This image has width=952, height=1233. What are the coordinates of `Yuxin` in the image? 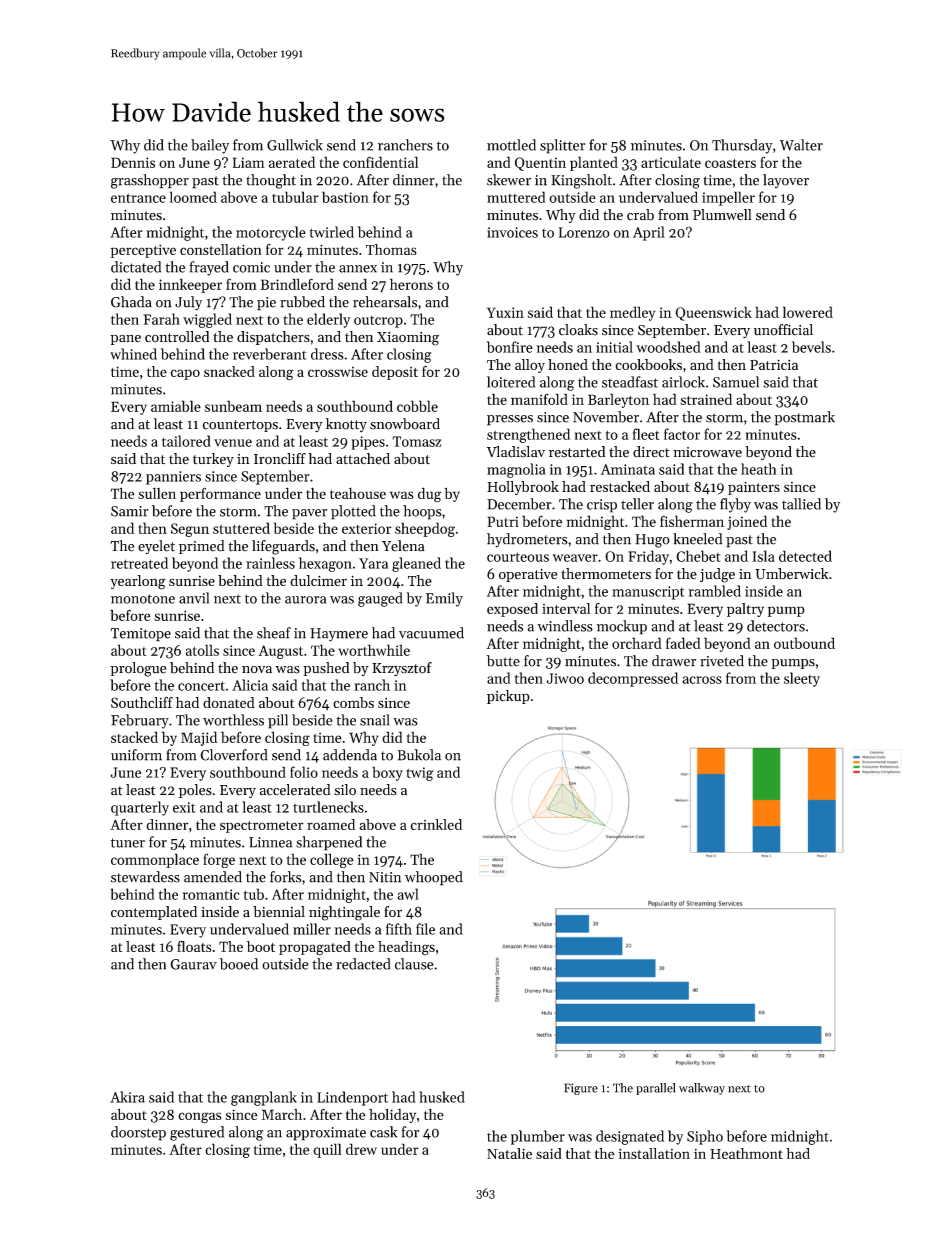 It's located at (505, 312).
